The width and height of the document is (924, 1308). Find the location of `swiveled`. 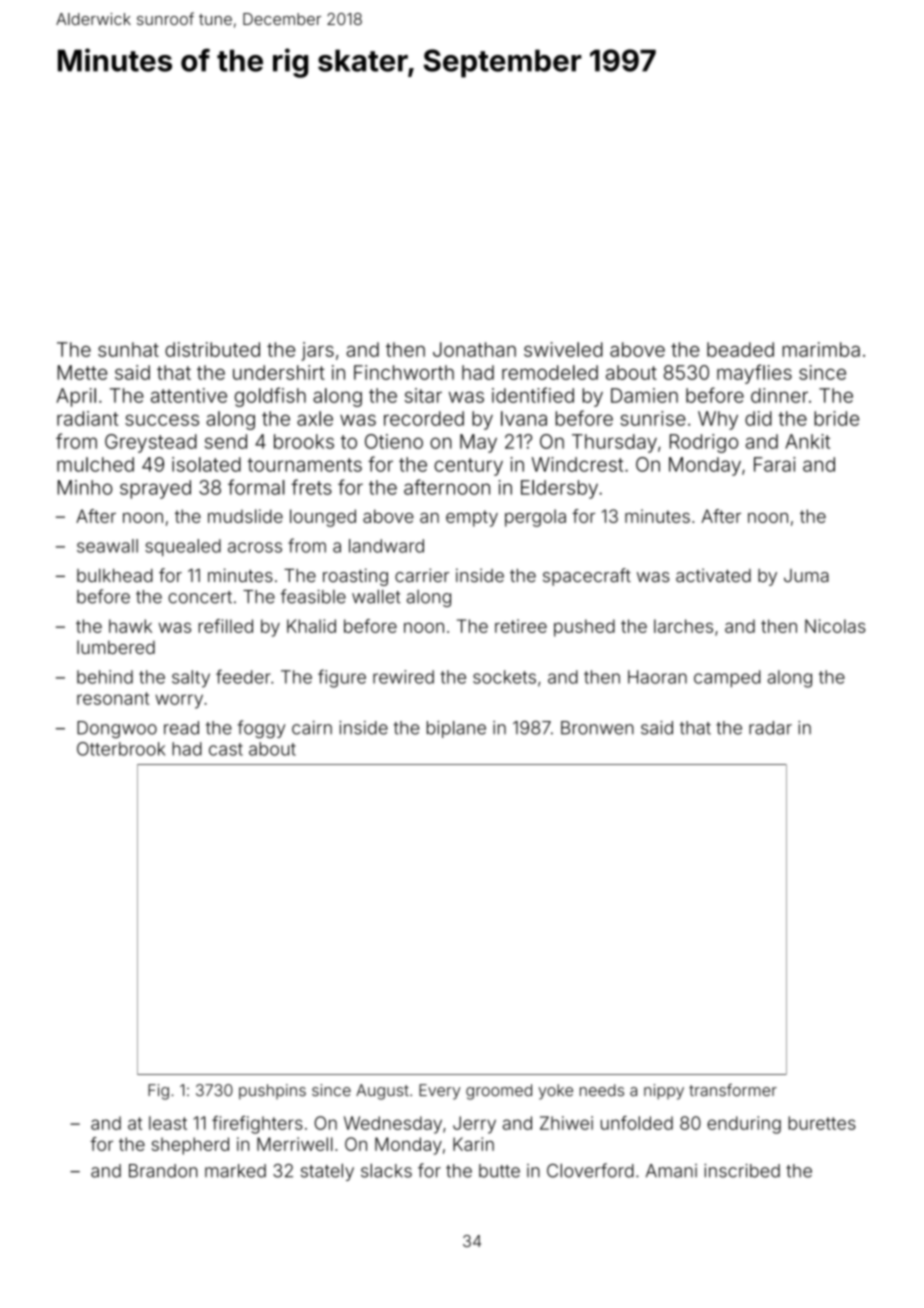

swiveled is located at coordinates (563, 349).
